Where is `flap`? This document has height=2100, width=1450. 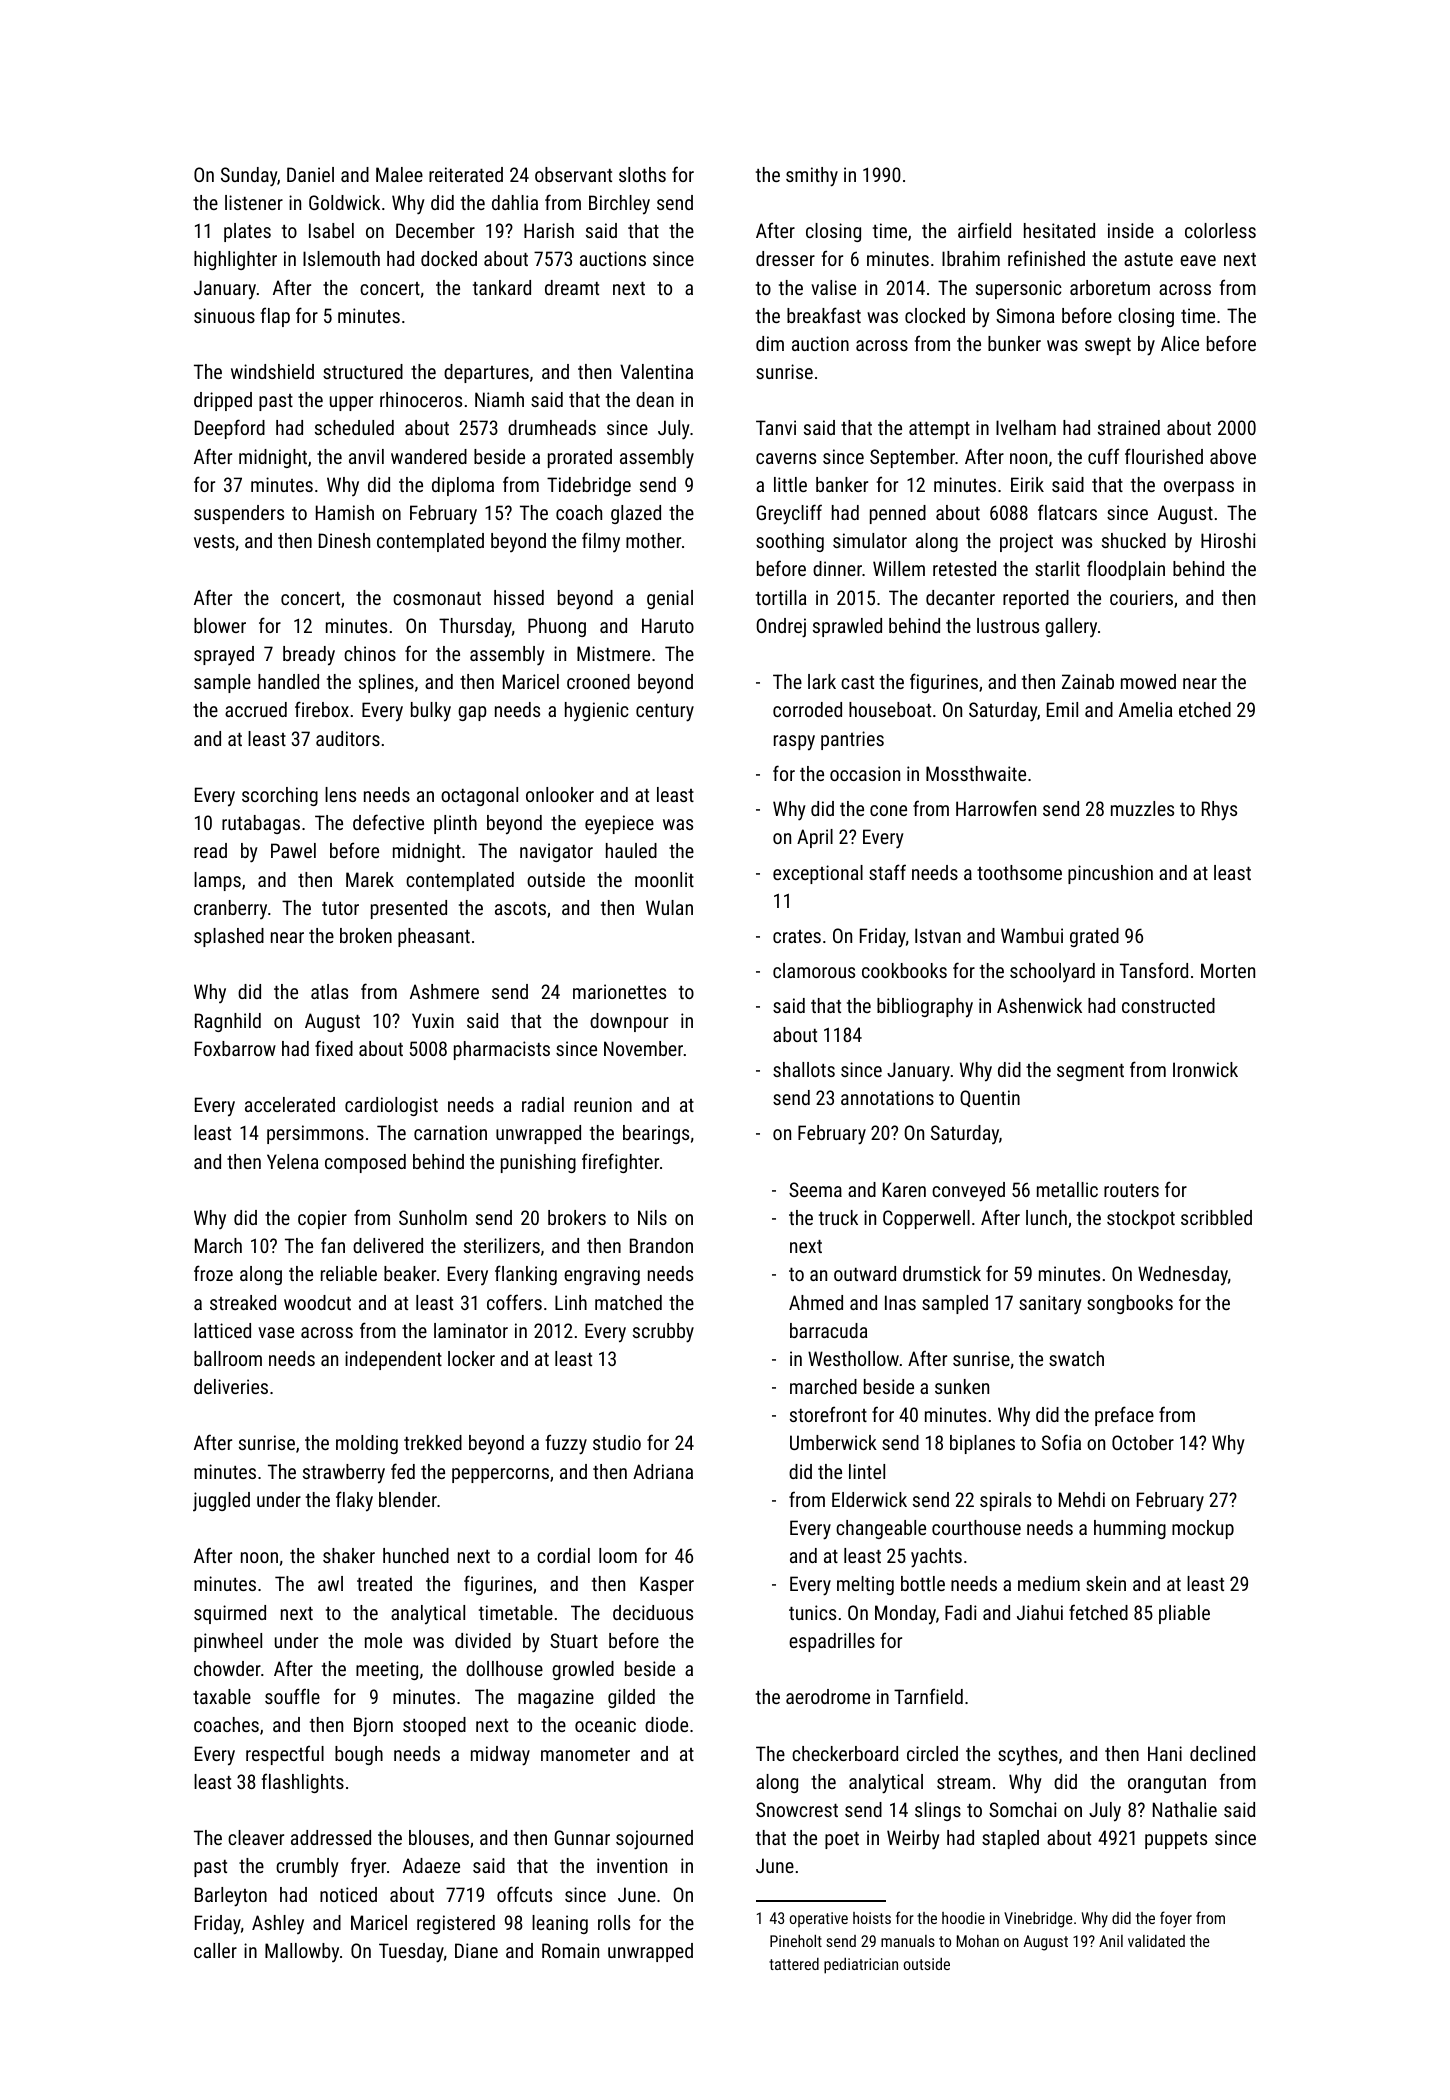
flap is located at coordinates (275, 317).
